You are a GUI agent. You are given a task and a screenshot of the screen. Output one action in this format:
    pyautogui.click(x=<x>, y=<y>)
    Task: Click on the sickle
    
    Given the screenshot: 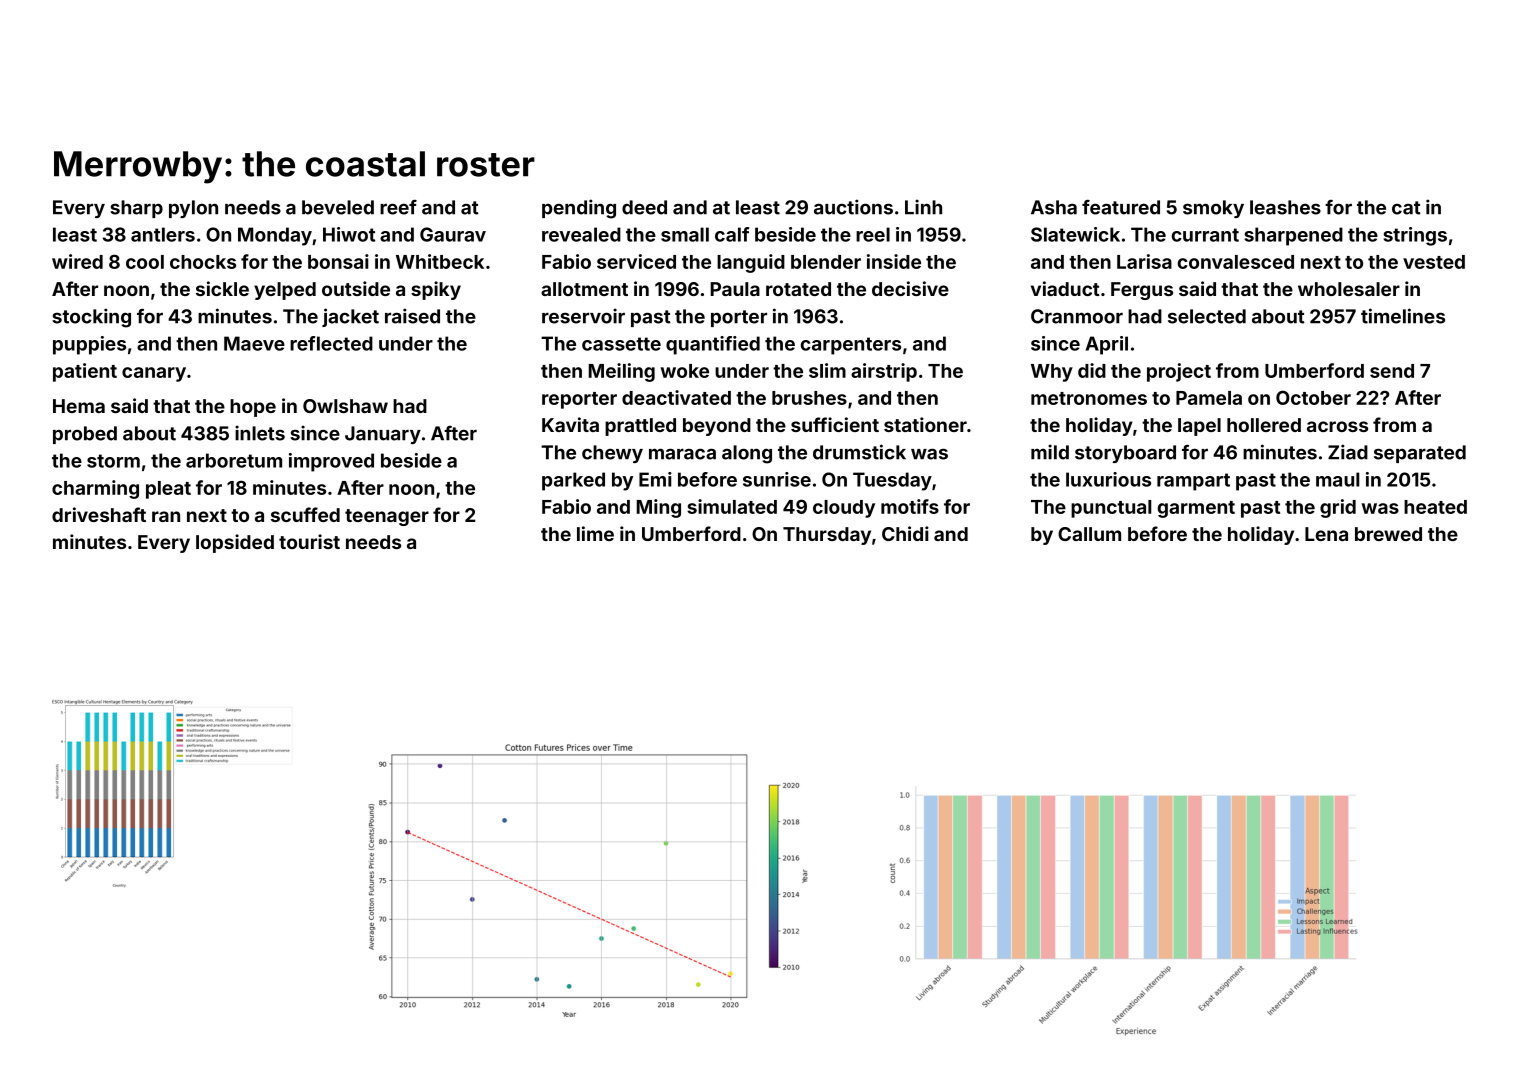 What is the action you would take?
    pyautogui.click(x=222, y=288)
